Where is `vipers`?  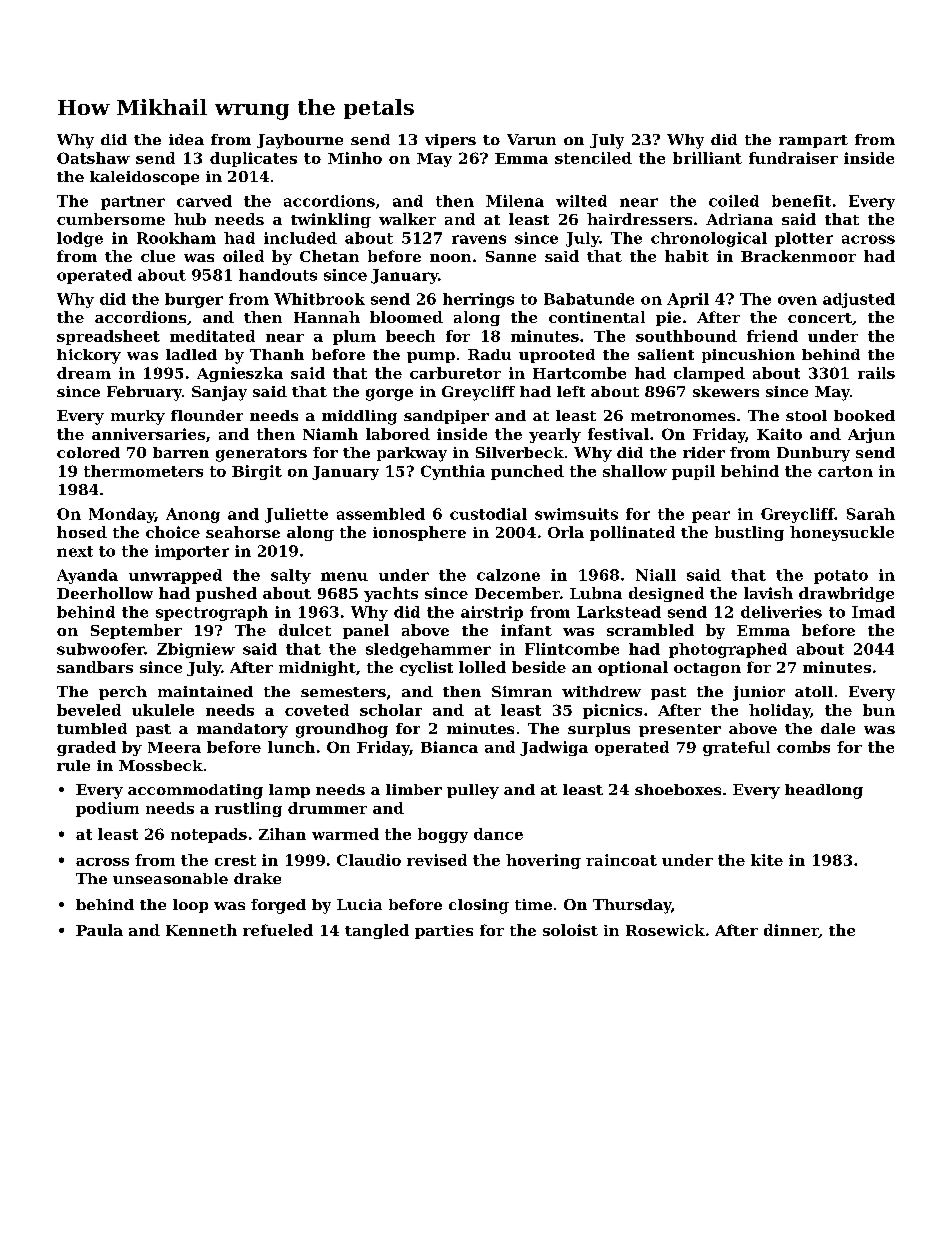
vipers is located at coordinates (450, 141).
